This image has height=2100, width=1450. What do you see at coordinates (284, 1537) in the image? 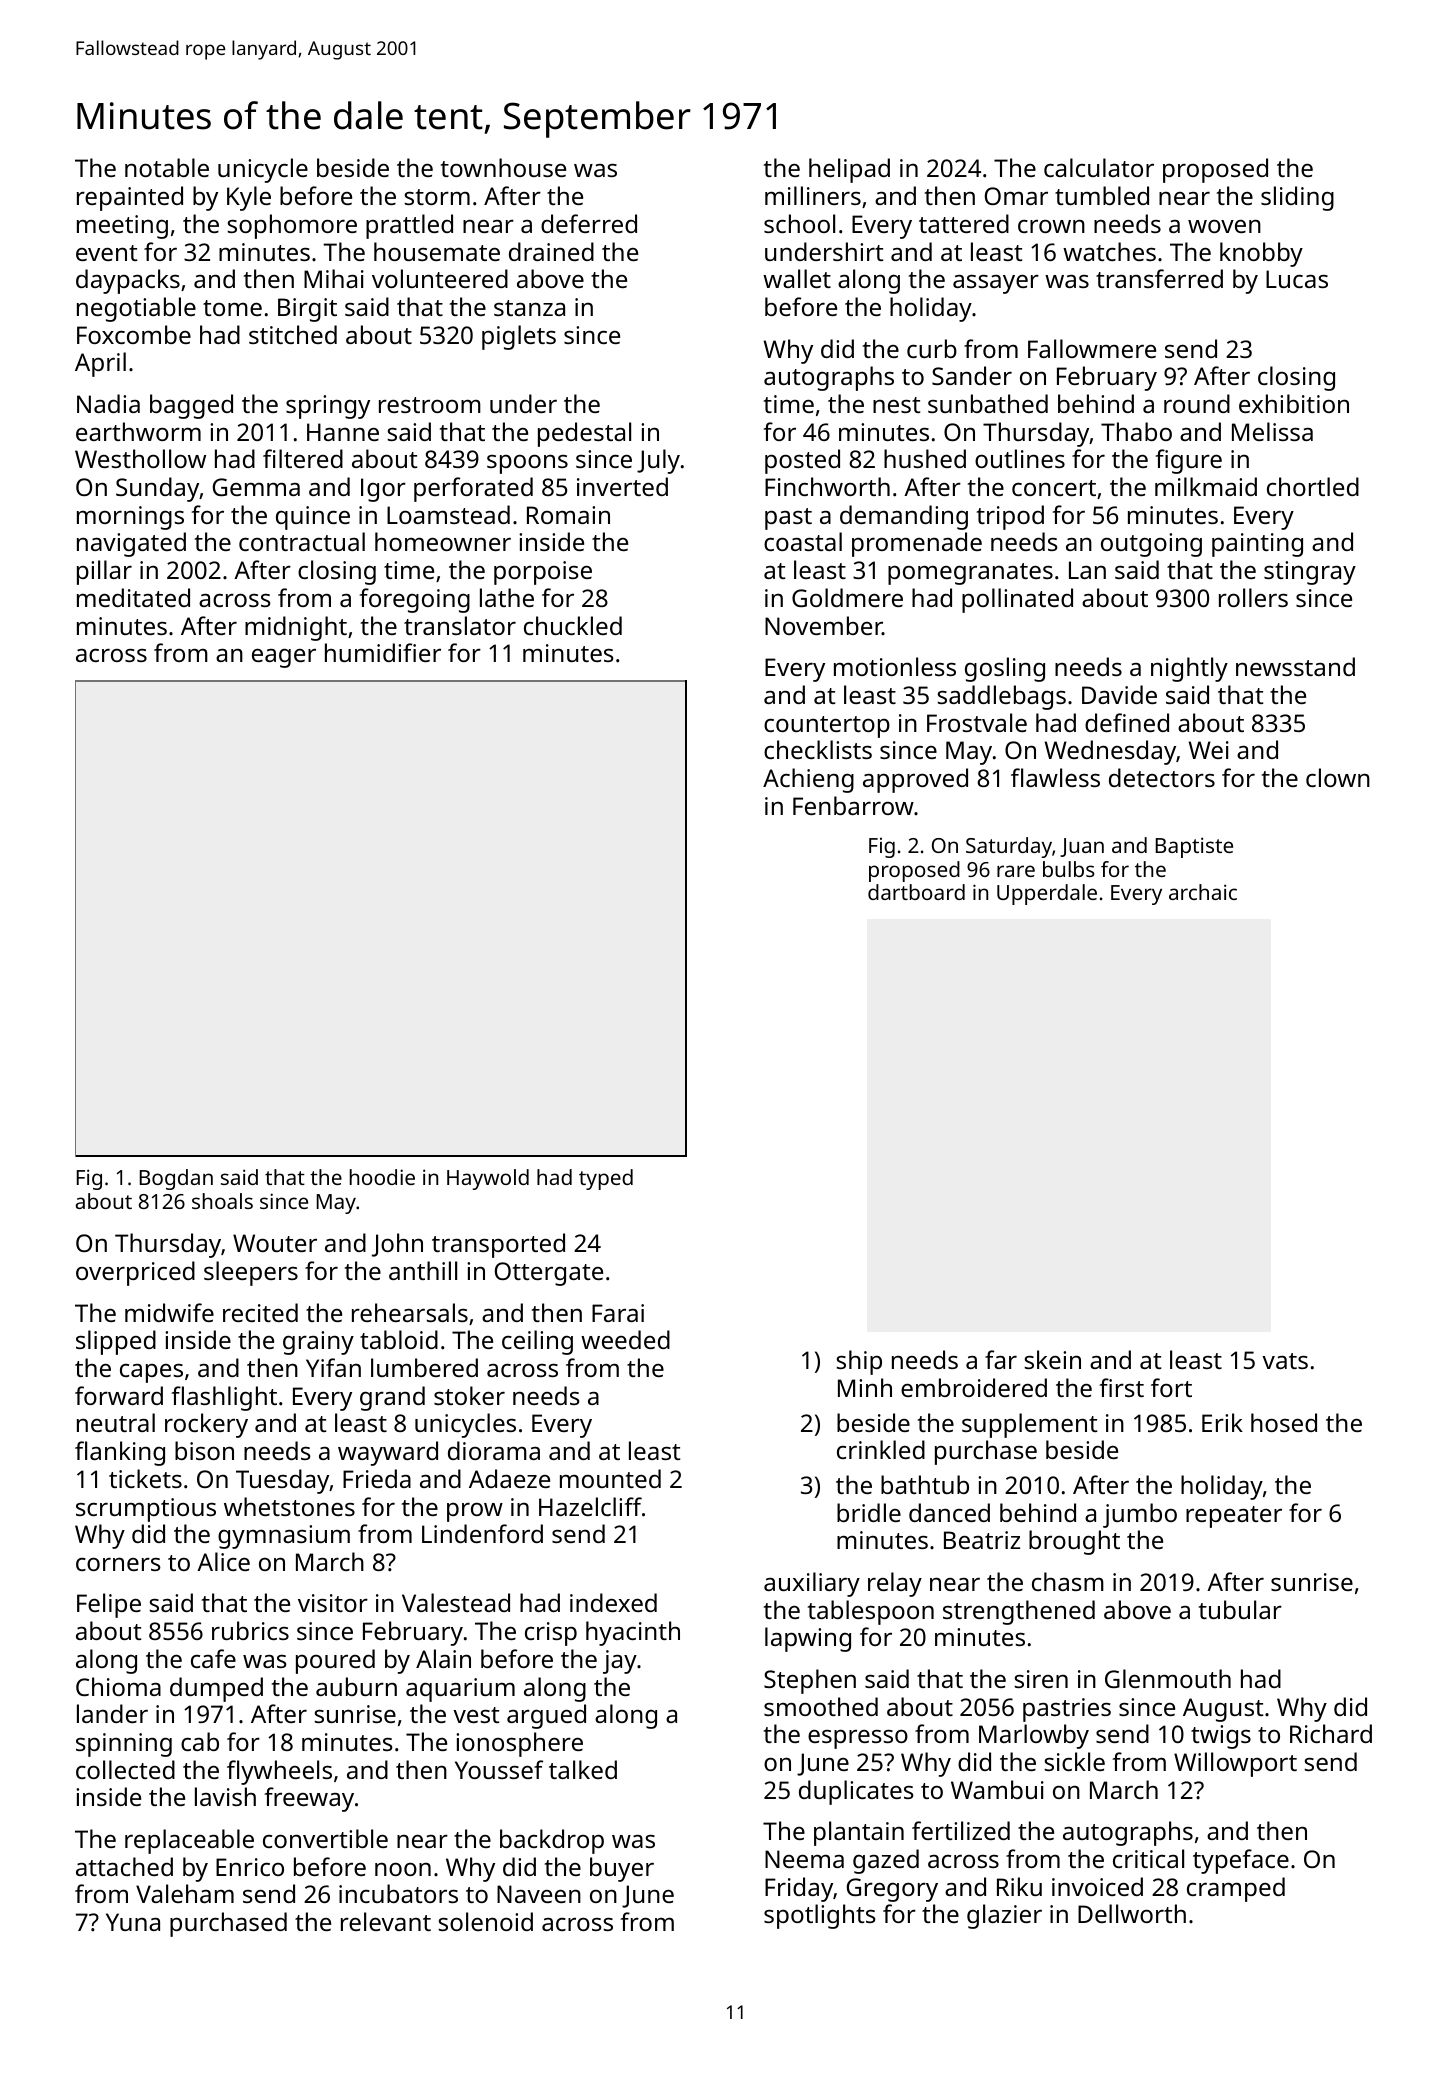
I see `gymnasium` at bounding box center [284, 1537].
